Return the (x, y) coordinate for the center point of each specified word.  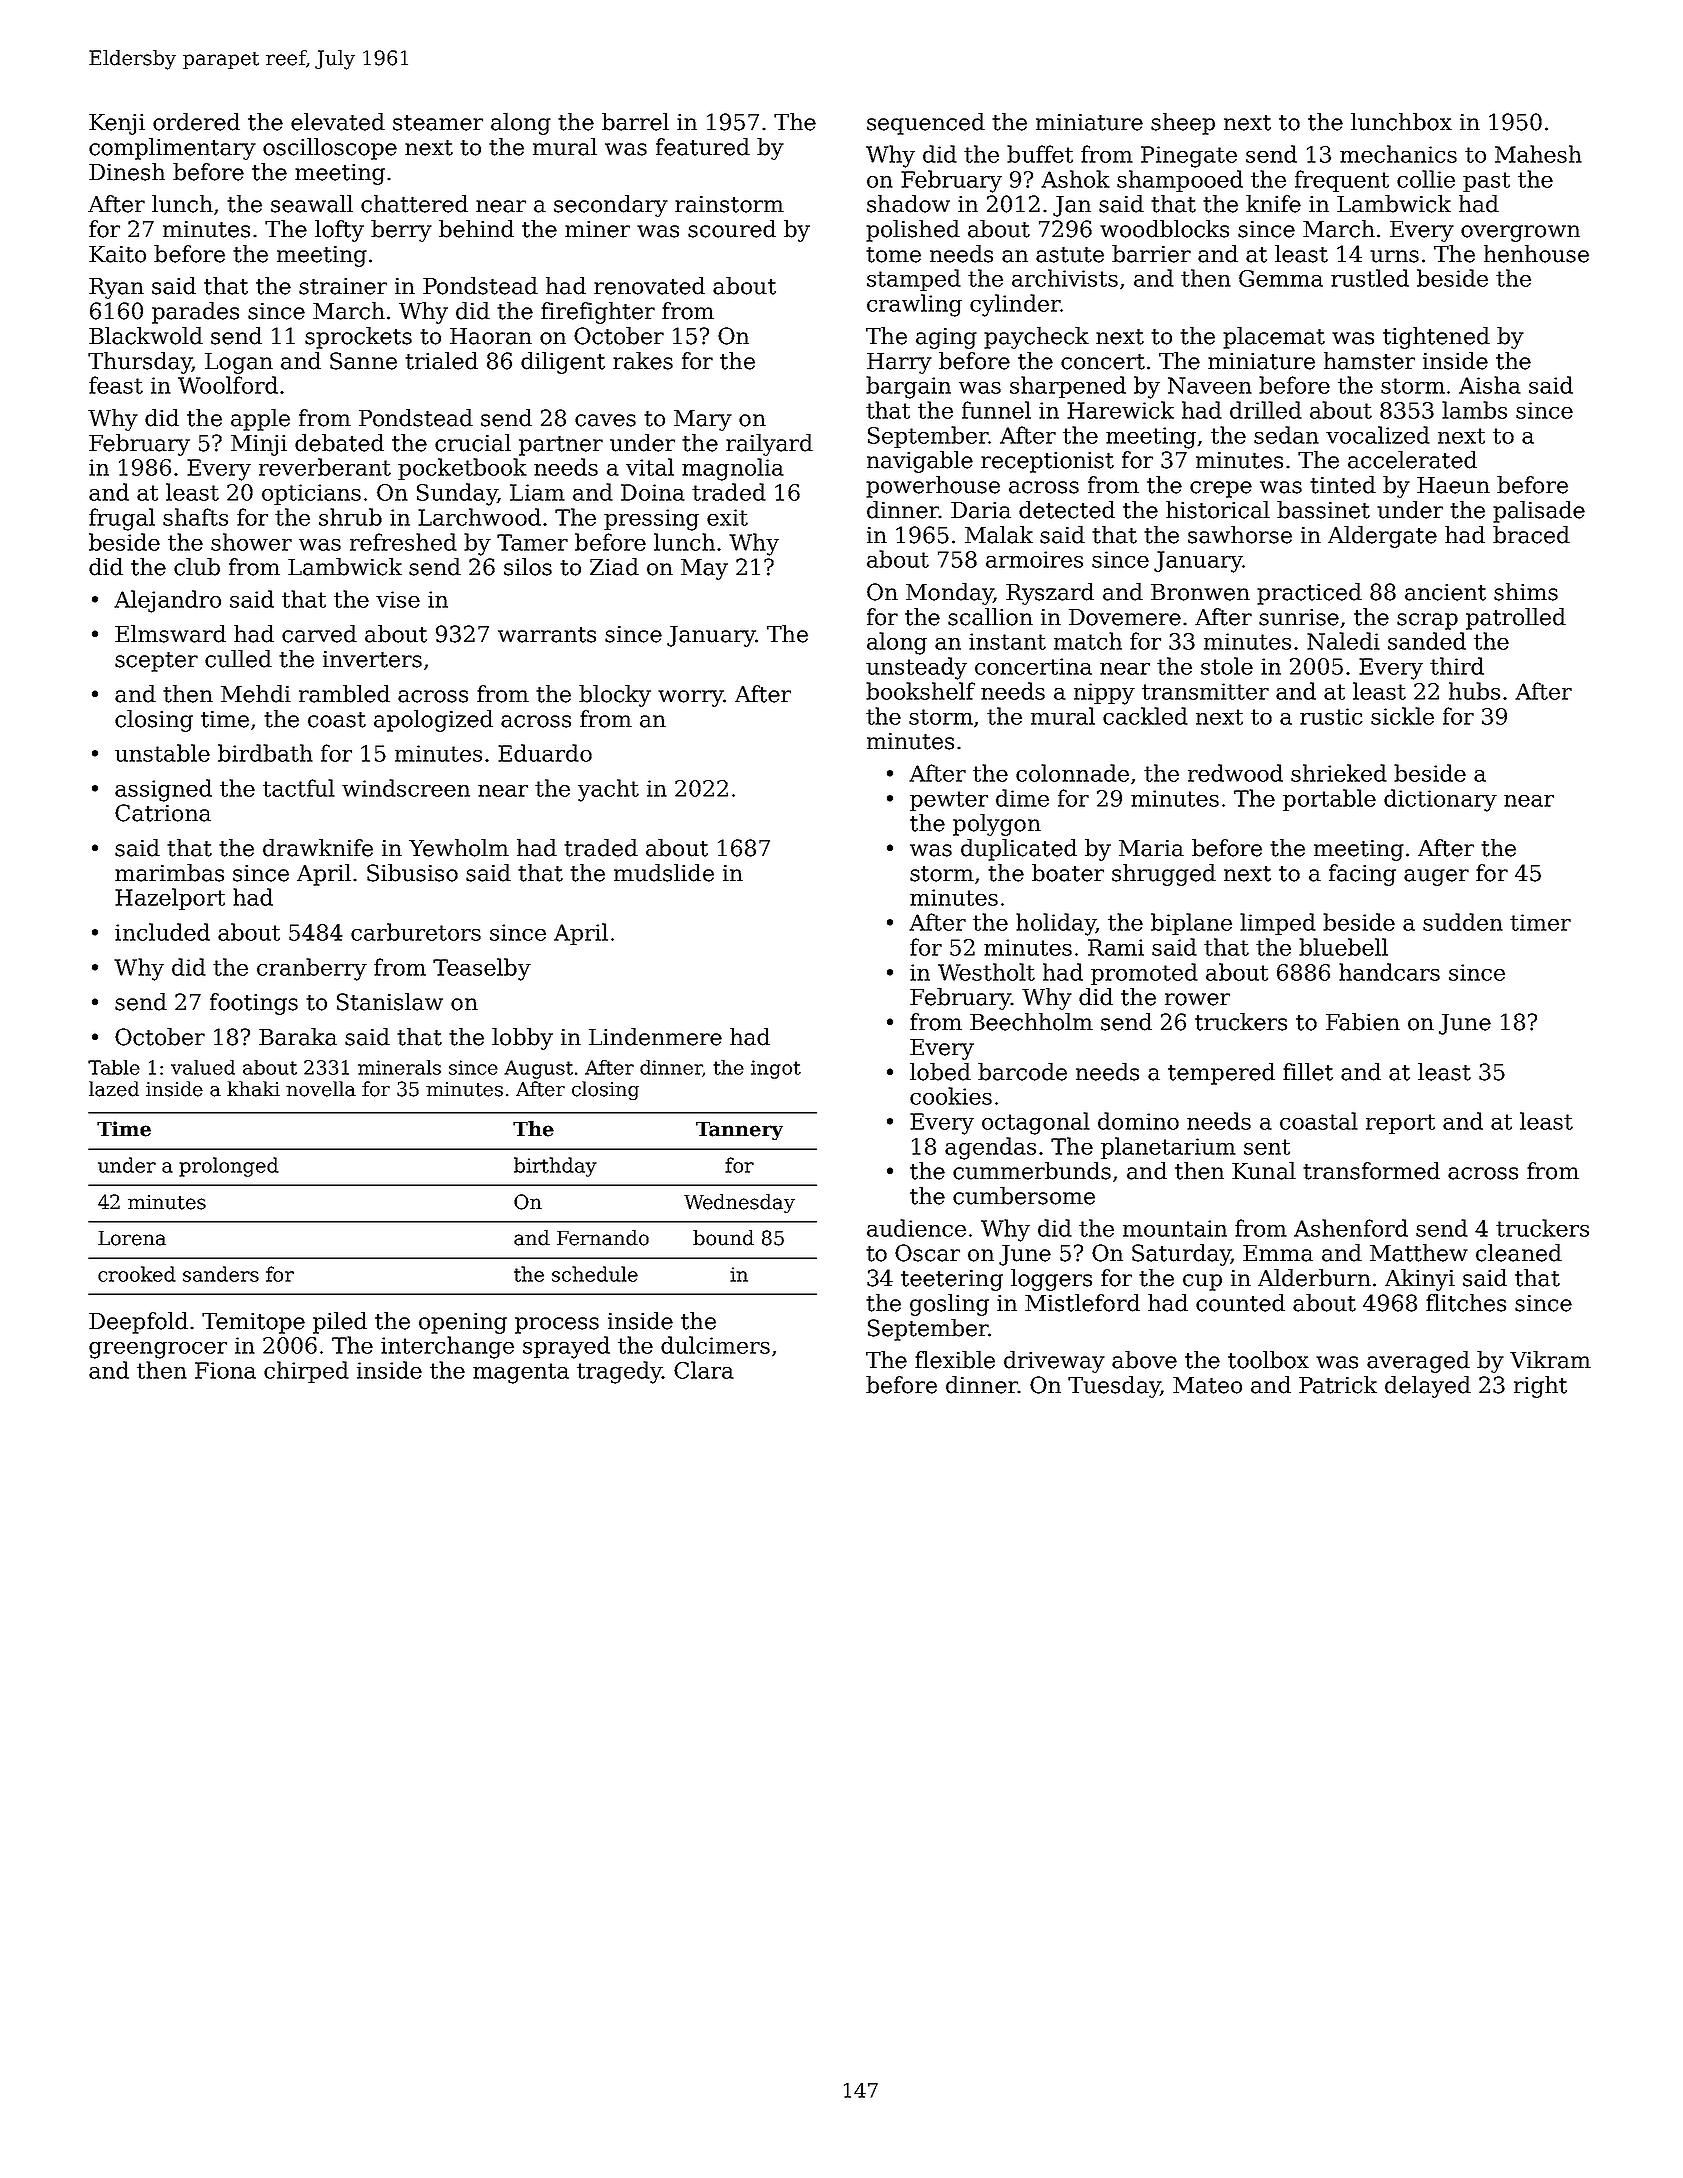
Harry (899, 363)
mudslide (664, 873)
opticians (311, 494)
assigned (163, 790)
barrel (635, 122)
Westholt (986, 972)
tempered (1221, 1074)
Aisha (1490, 385)
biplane (1191, 924)
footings (254, 1004)
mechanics (1398, 154)
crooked (137, 1274)
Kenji (117, 124)
